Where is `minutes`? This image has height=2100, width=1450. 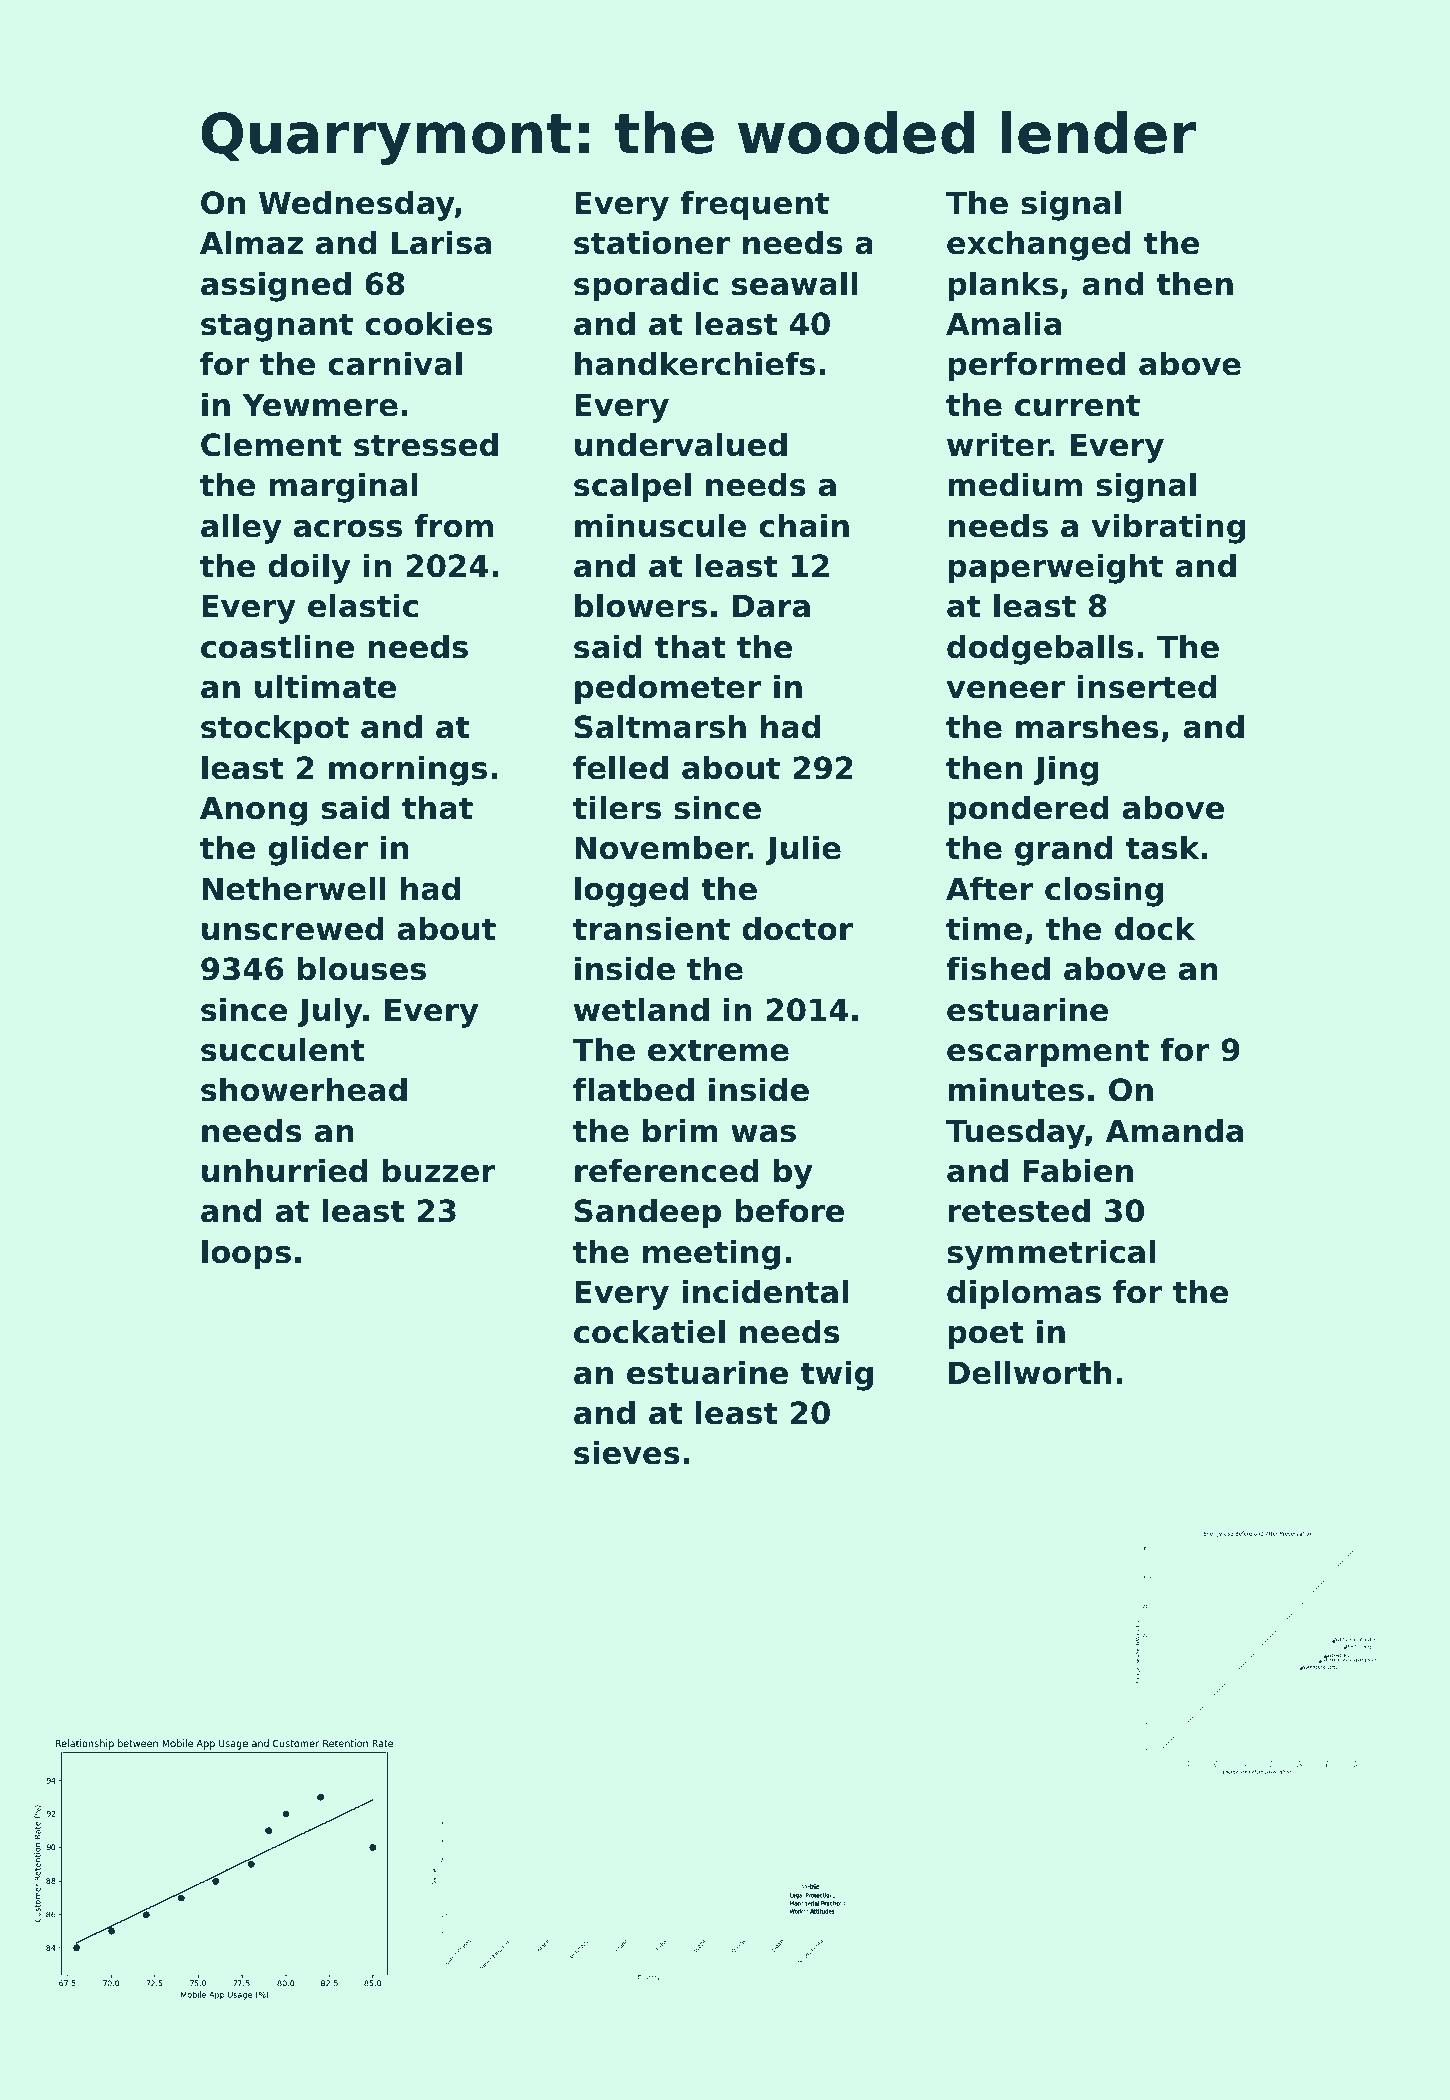 minutes is located at coordinates (1016, 1090).
